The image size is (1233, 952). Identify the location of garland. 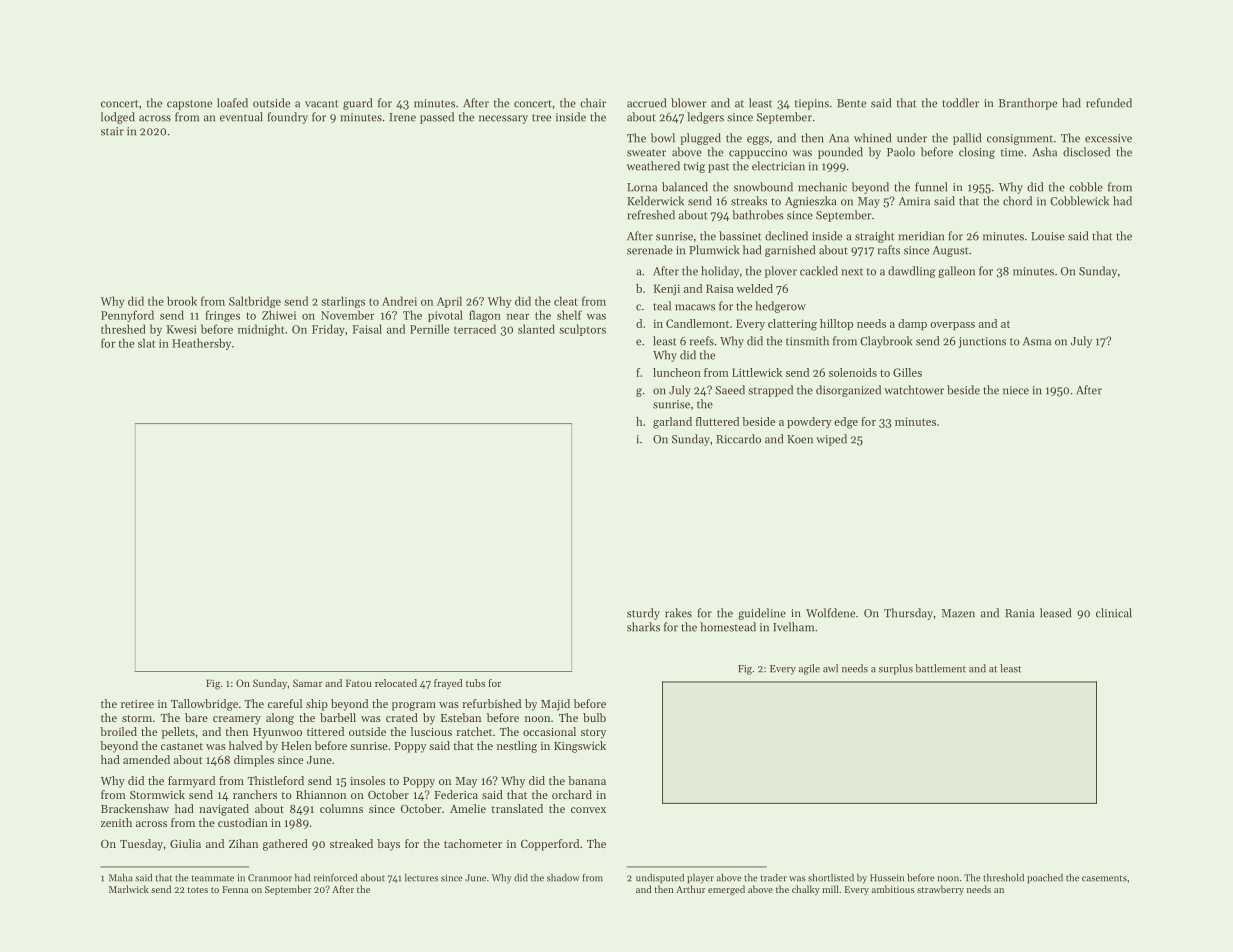
(672, 423).
